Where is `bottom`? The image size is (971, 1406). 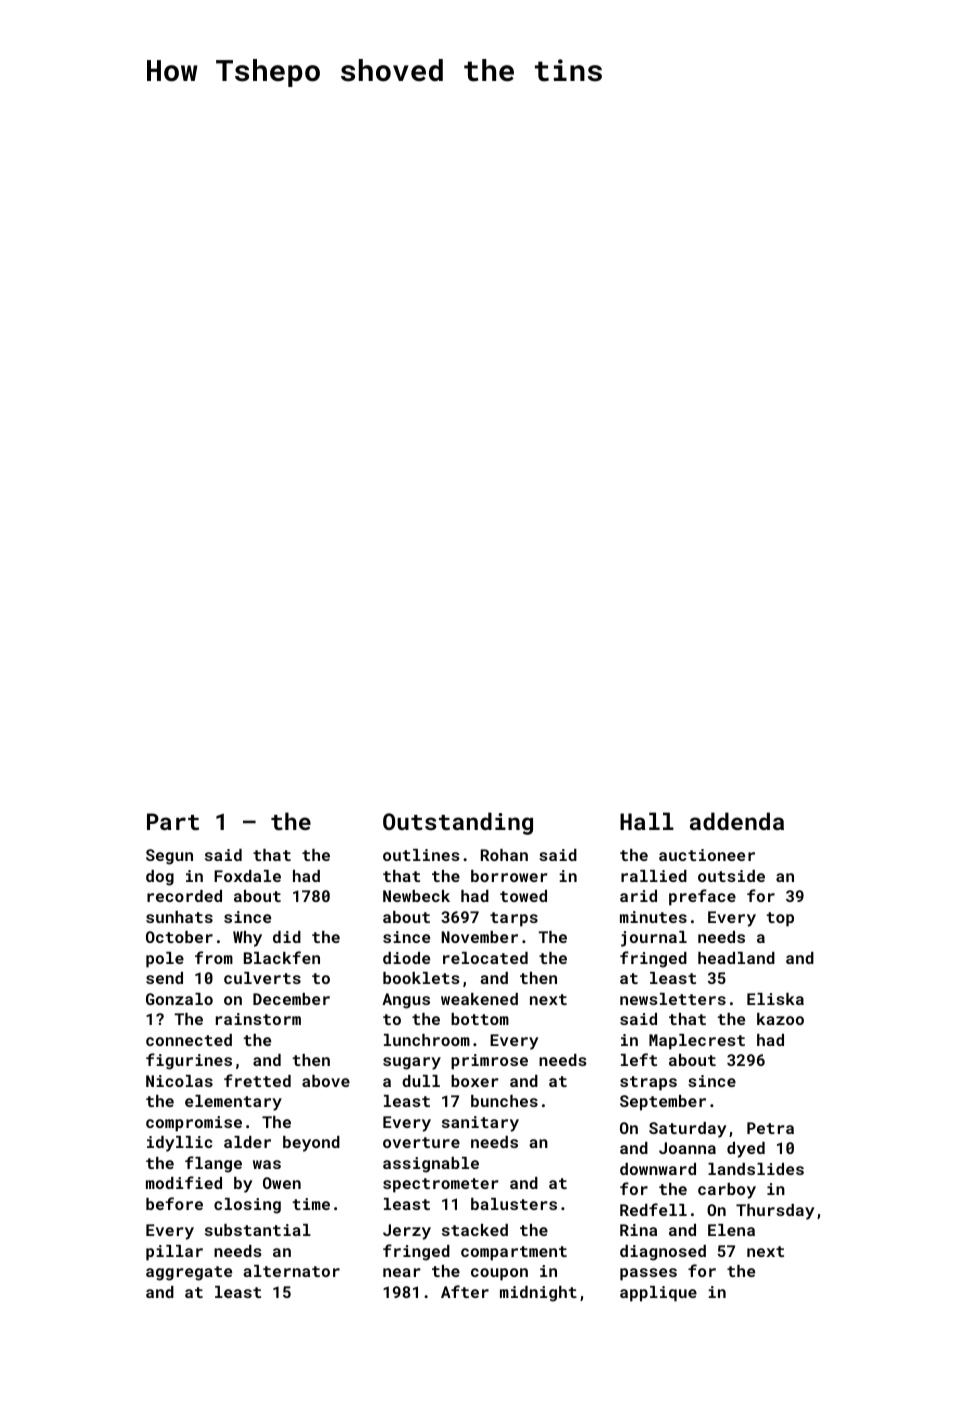 bottom is located at coordinates (480, 1019).
